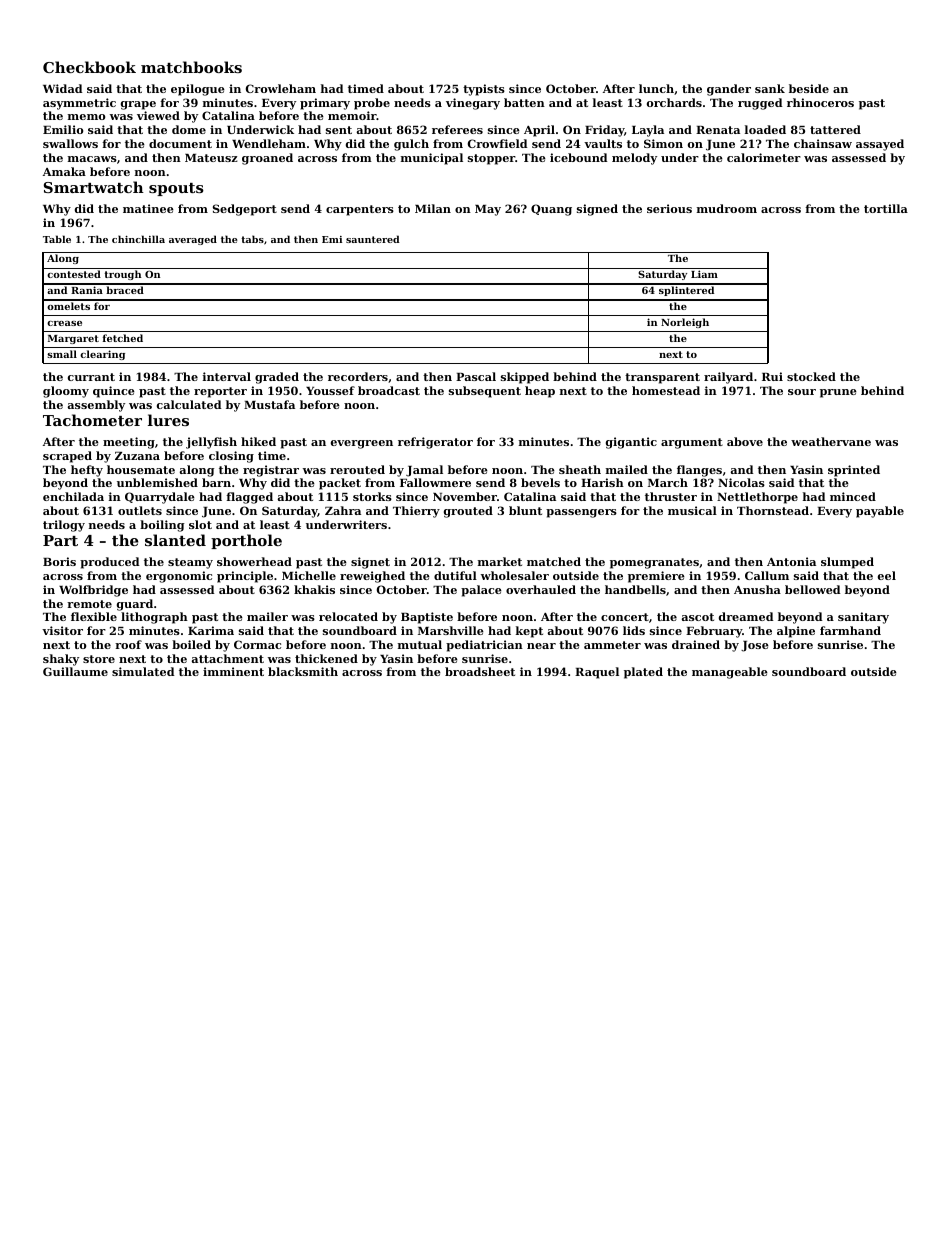 The height and width of the screenshot is (1233, 952). What do you see at coordinates (64, 323) in the screenshot?
I see `crease` at bounding box center [64, 323].
